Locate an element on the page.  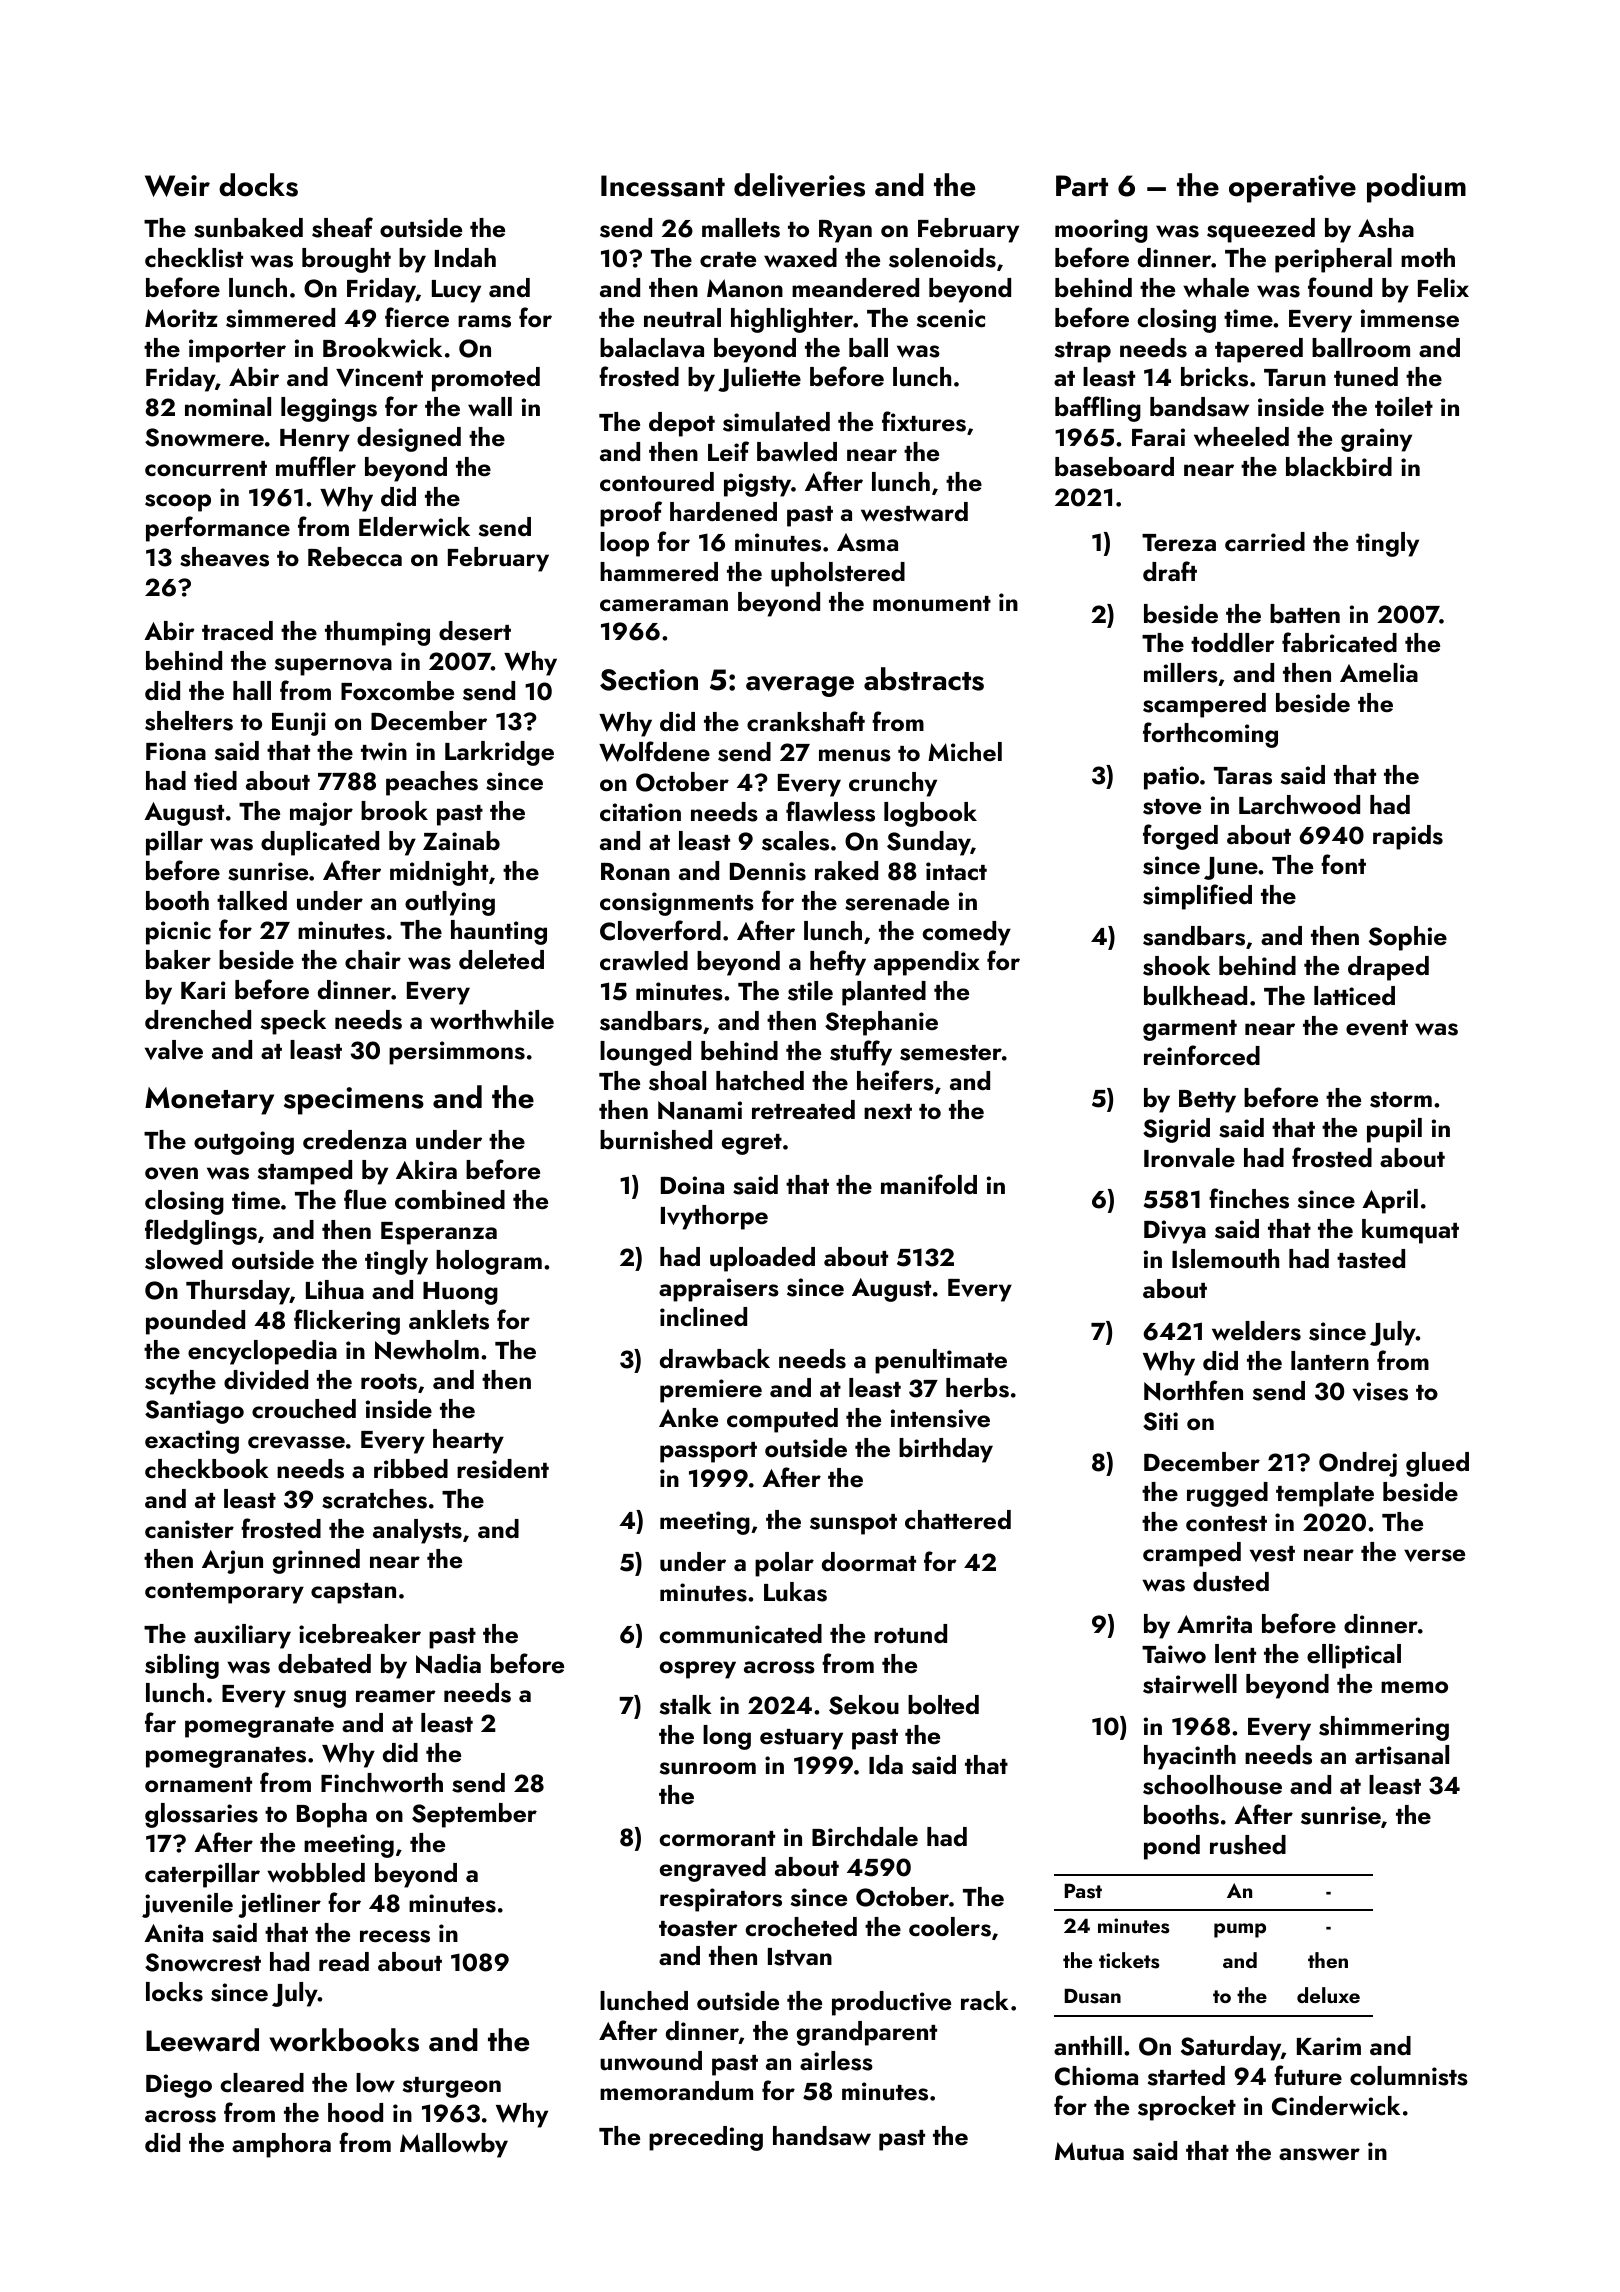
finches is located at coordinates (1249, 1198).
